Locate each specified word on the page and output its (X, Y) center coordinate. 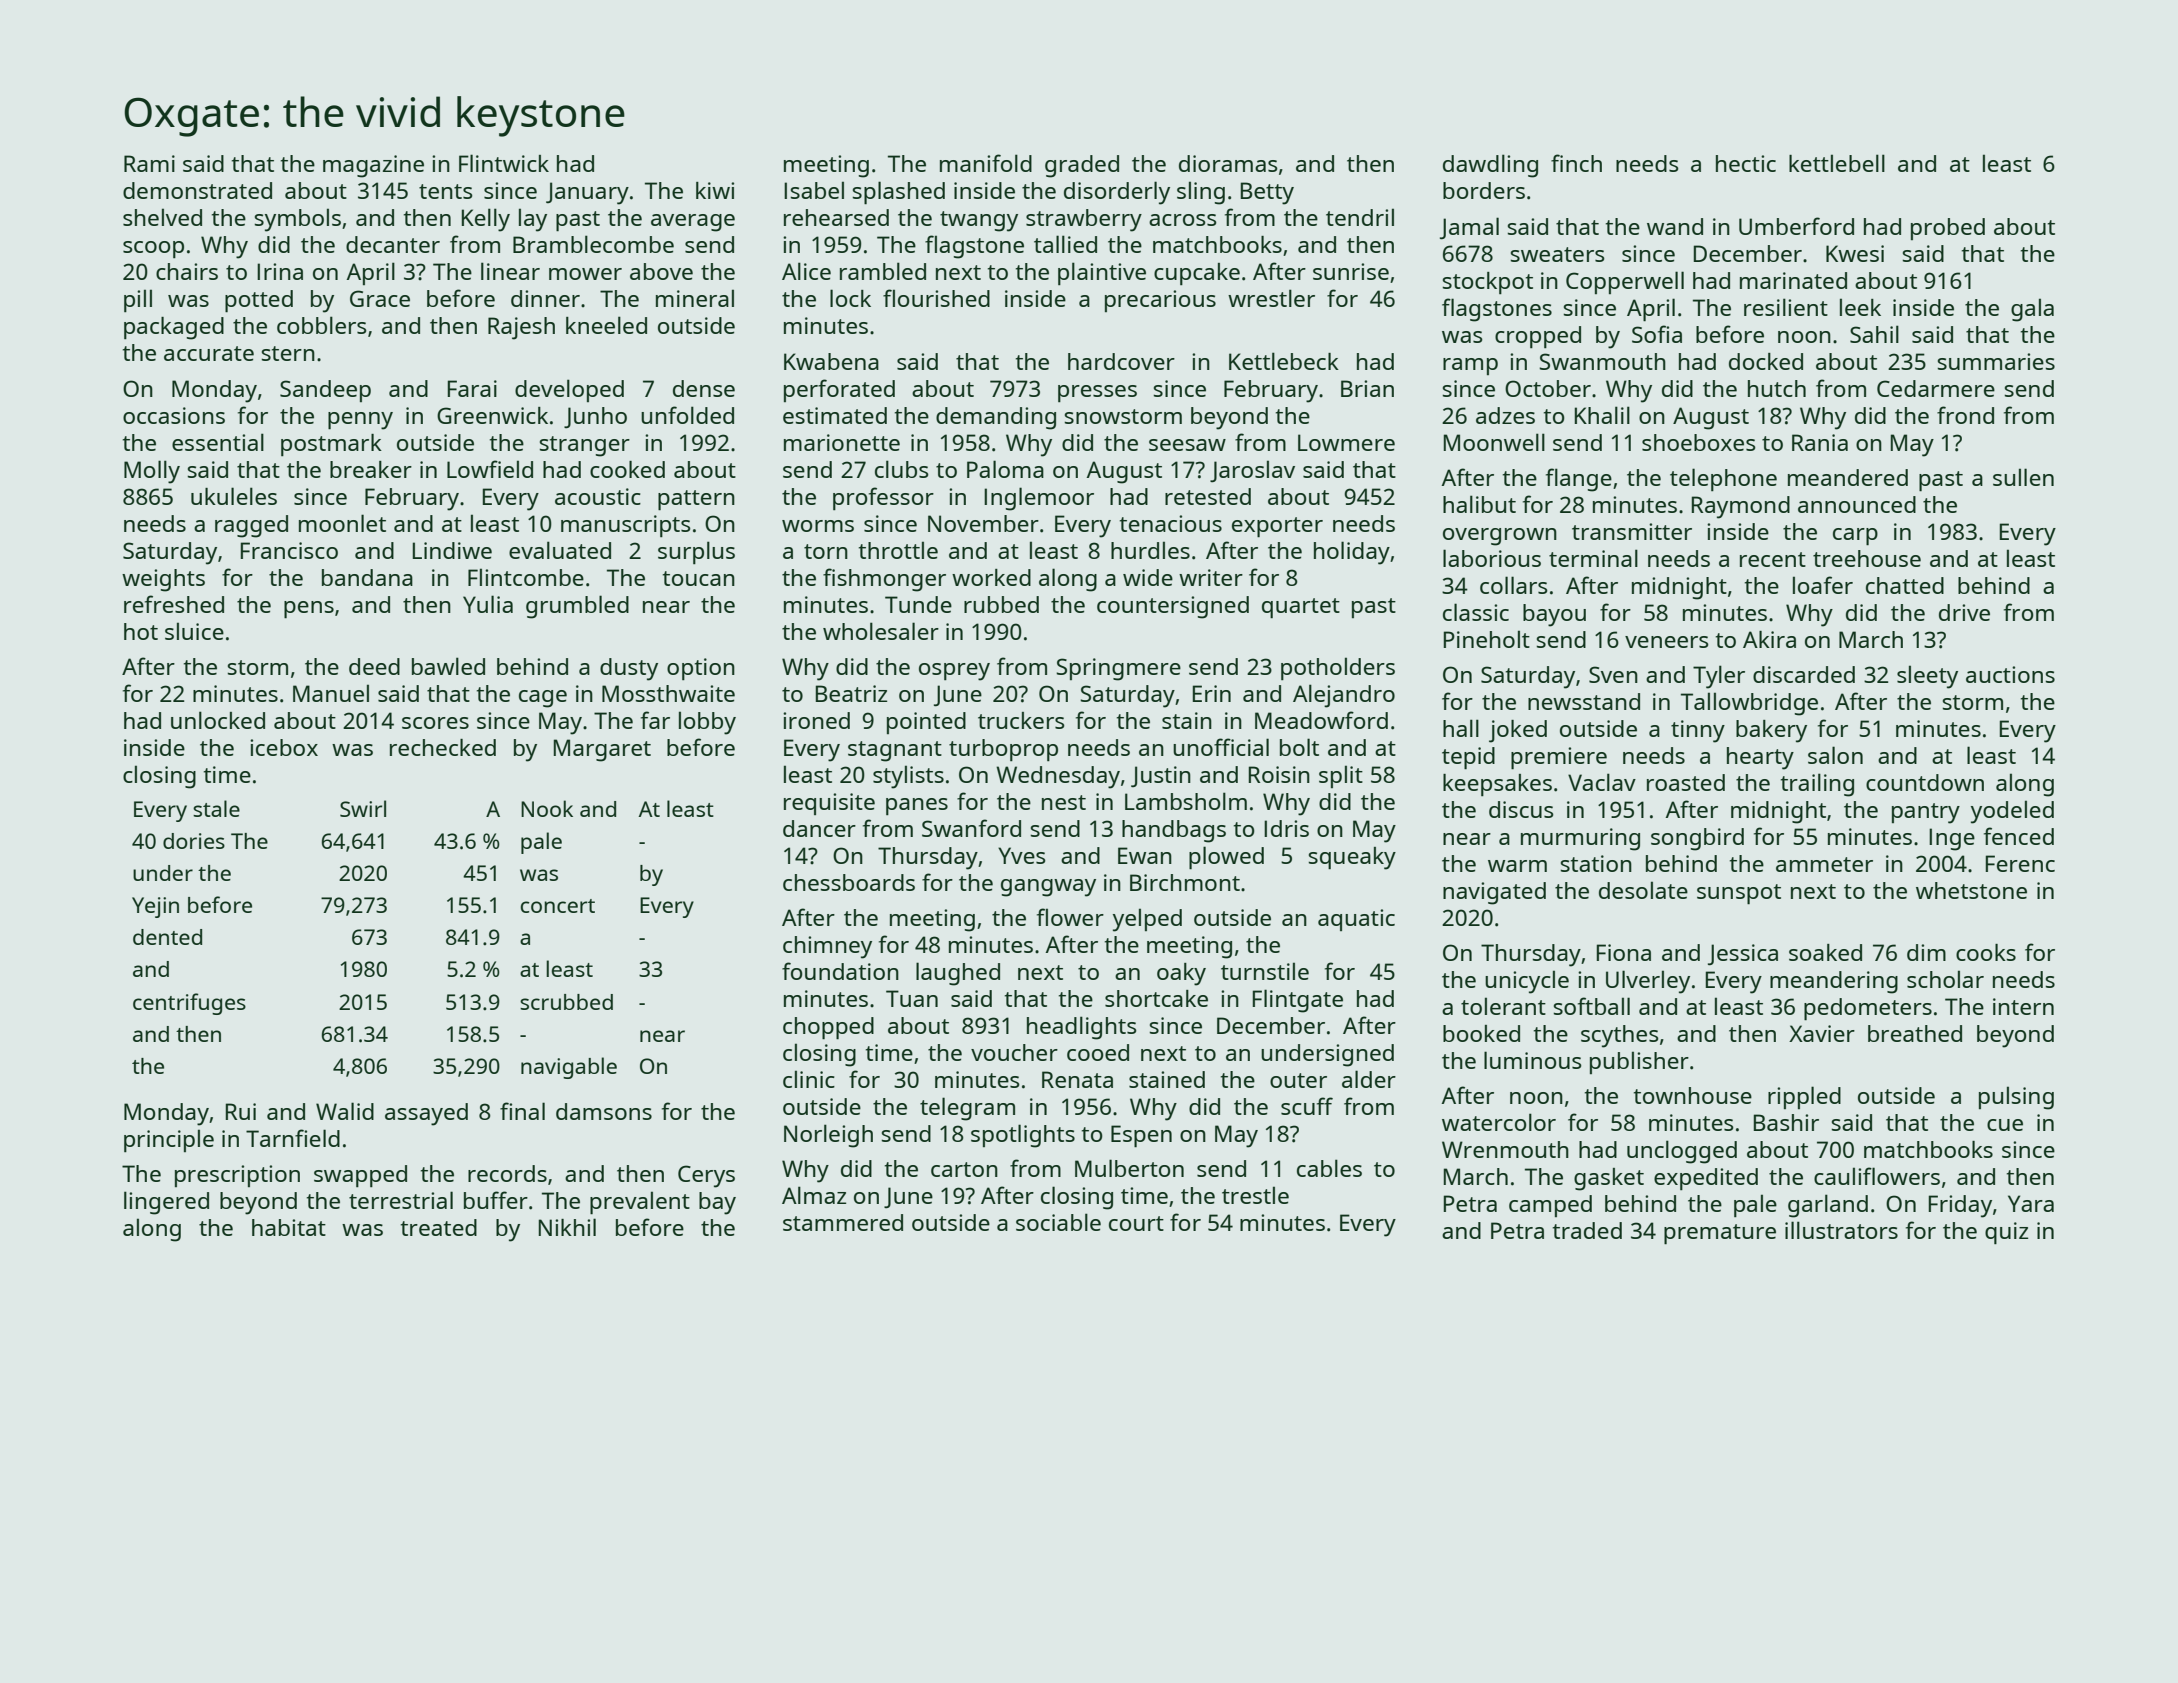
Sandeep (325, 391)
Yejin (155, 907)
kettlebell (1837, 163)
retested (1208, 496)
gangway (1048, 888)
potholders (1338, 668)
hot (141, 631)
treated (439, 1227)
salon (1835, 755)
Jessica (1743, 955)
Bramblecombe (593, 244)
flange (1579, 480)
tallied (1065, 244)
